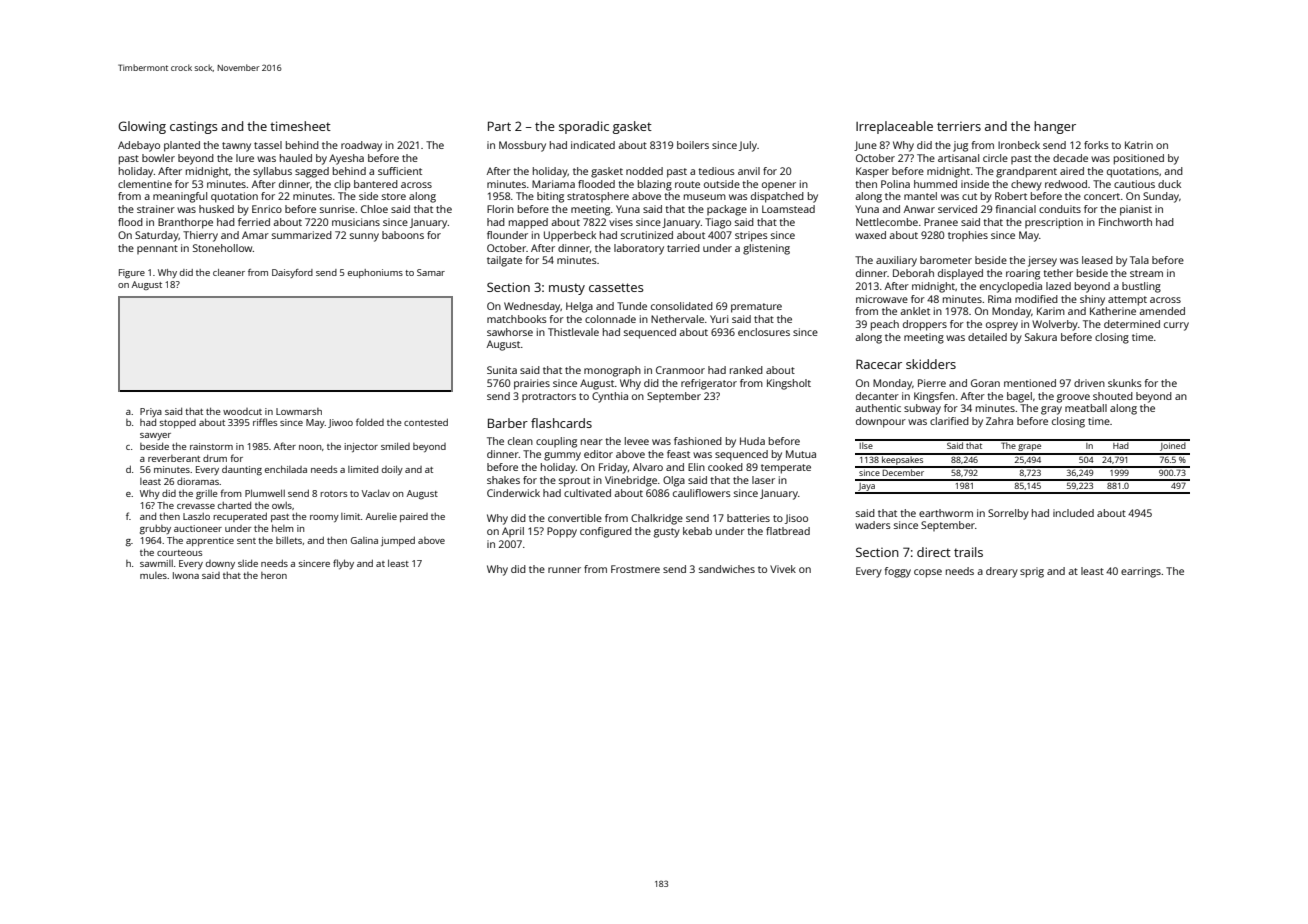 The width and height of the page is (1308, 924). Describe the element at coordinates (151, 412) in the page. I see `Priya` at that location.
